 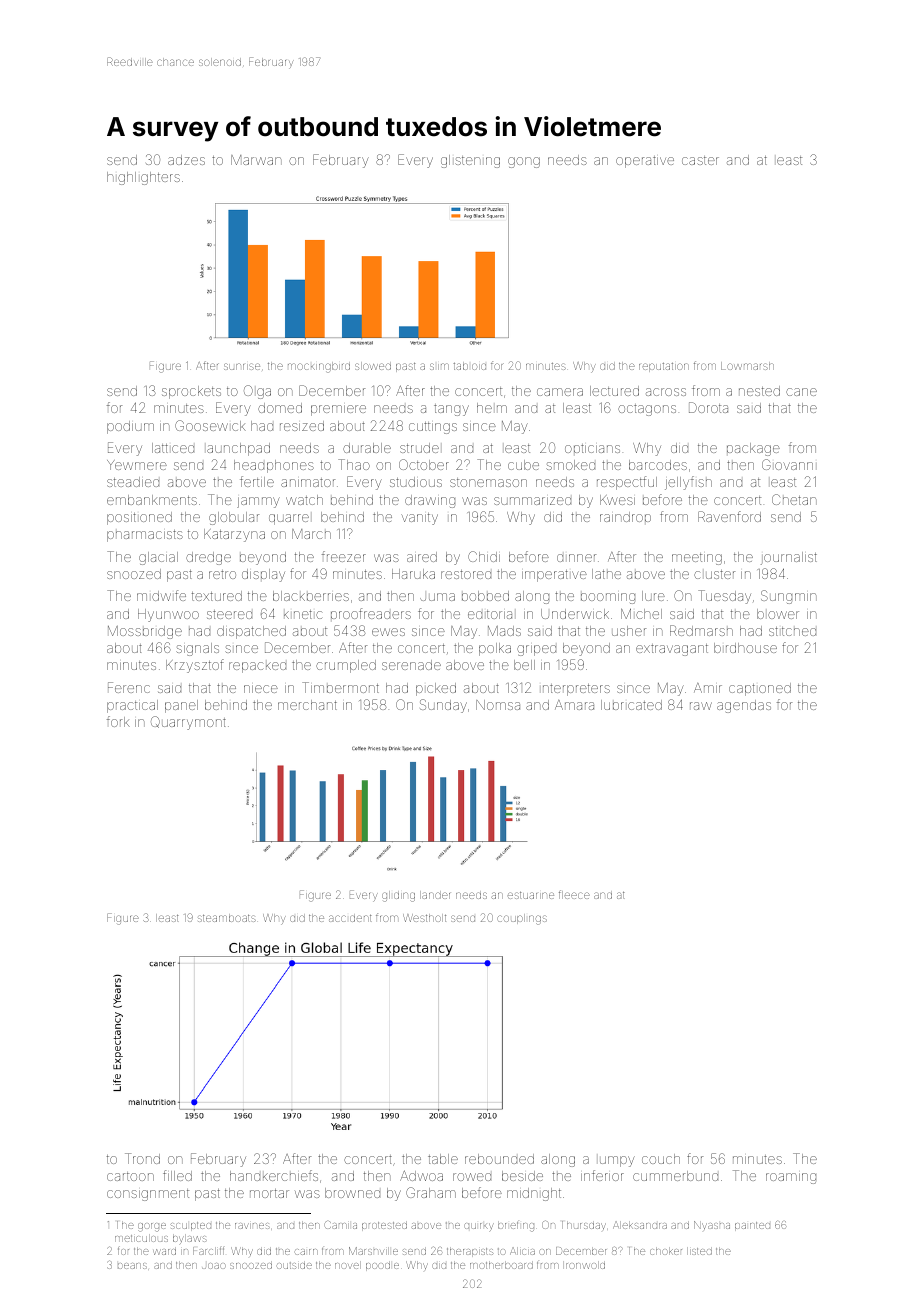 What do you see at coordinates (585, 1265) in the screenshot?
I see `Ironwold` at bounding box center [585, 1265].
